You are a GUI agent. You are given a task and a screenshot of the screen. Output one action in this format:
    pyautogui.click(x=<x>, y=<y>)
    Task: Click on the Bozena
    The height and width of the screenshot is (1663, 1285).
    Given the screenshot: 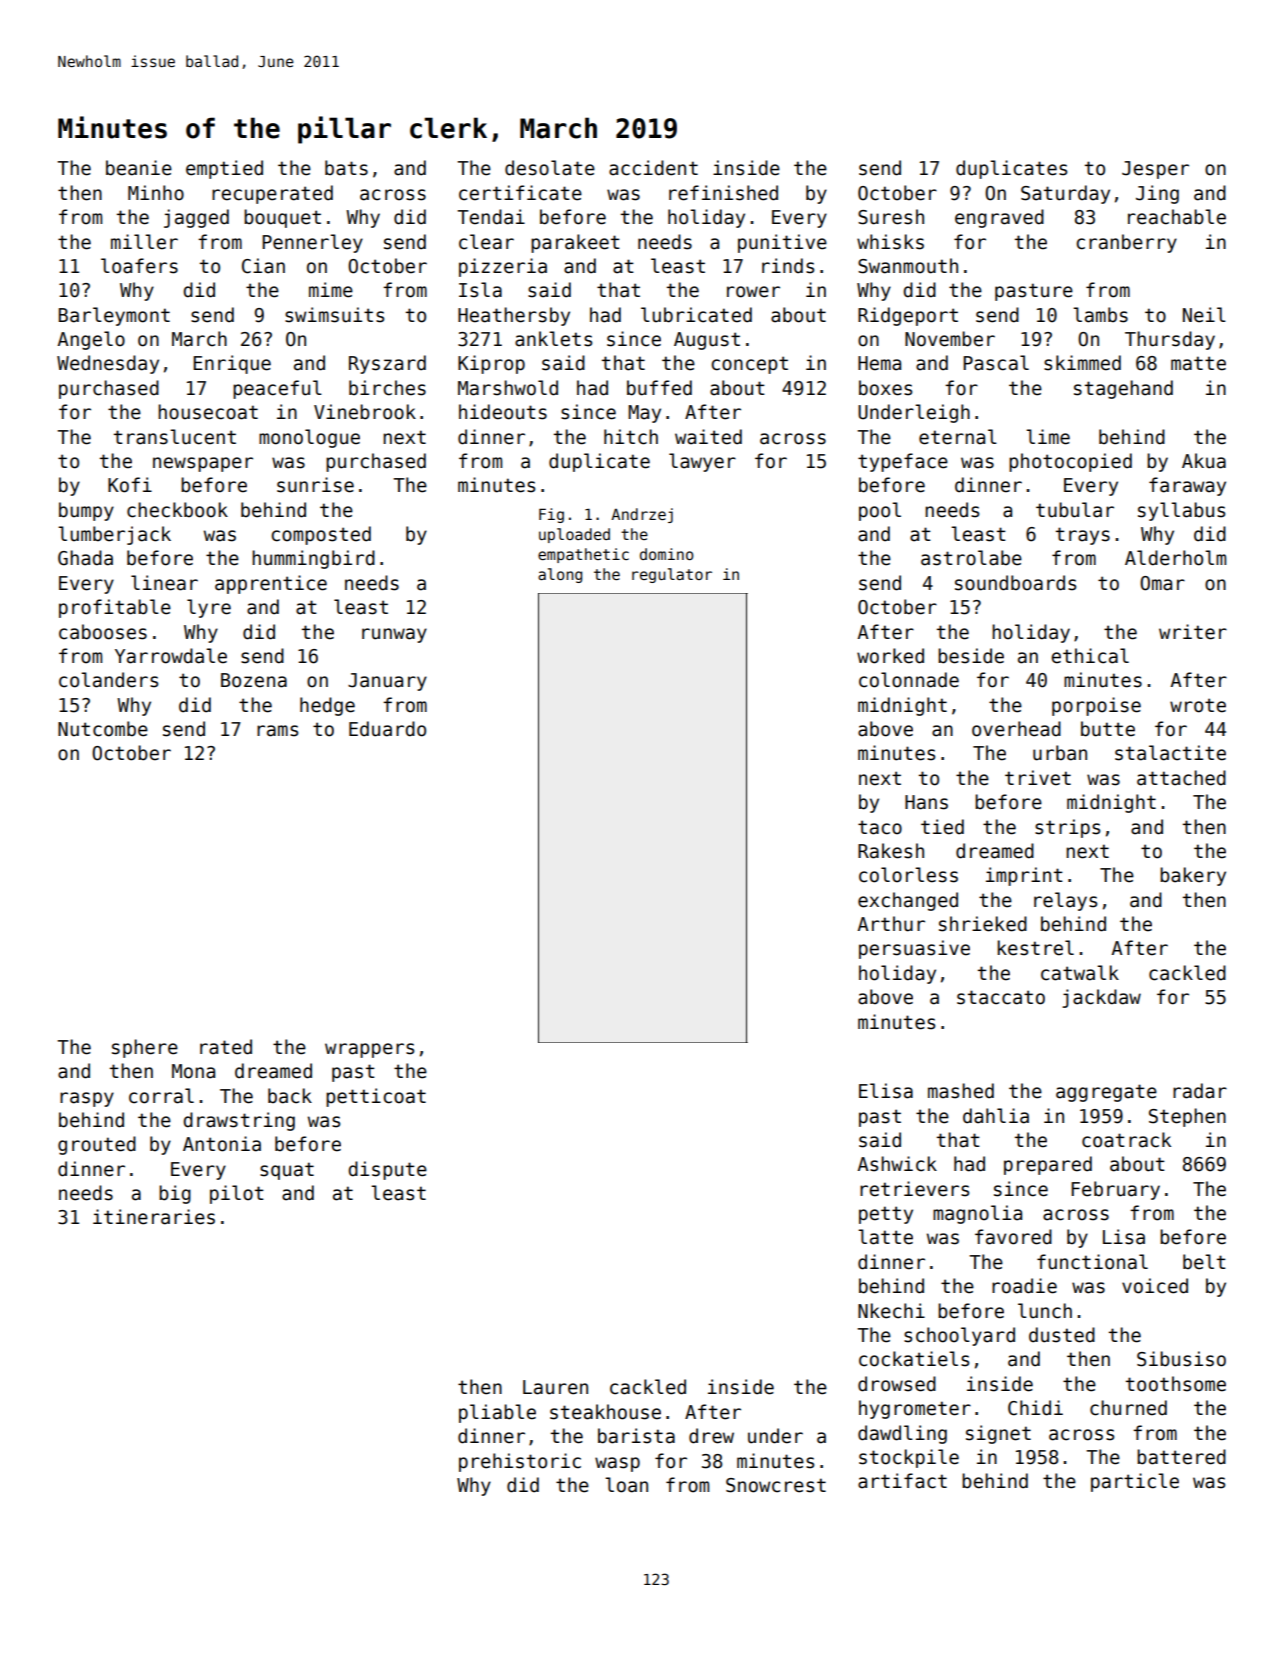 What is the action you would take?
    pyautogui.click(x=254, y=680)
